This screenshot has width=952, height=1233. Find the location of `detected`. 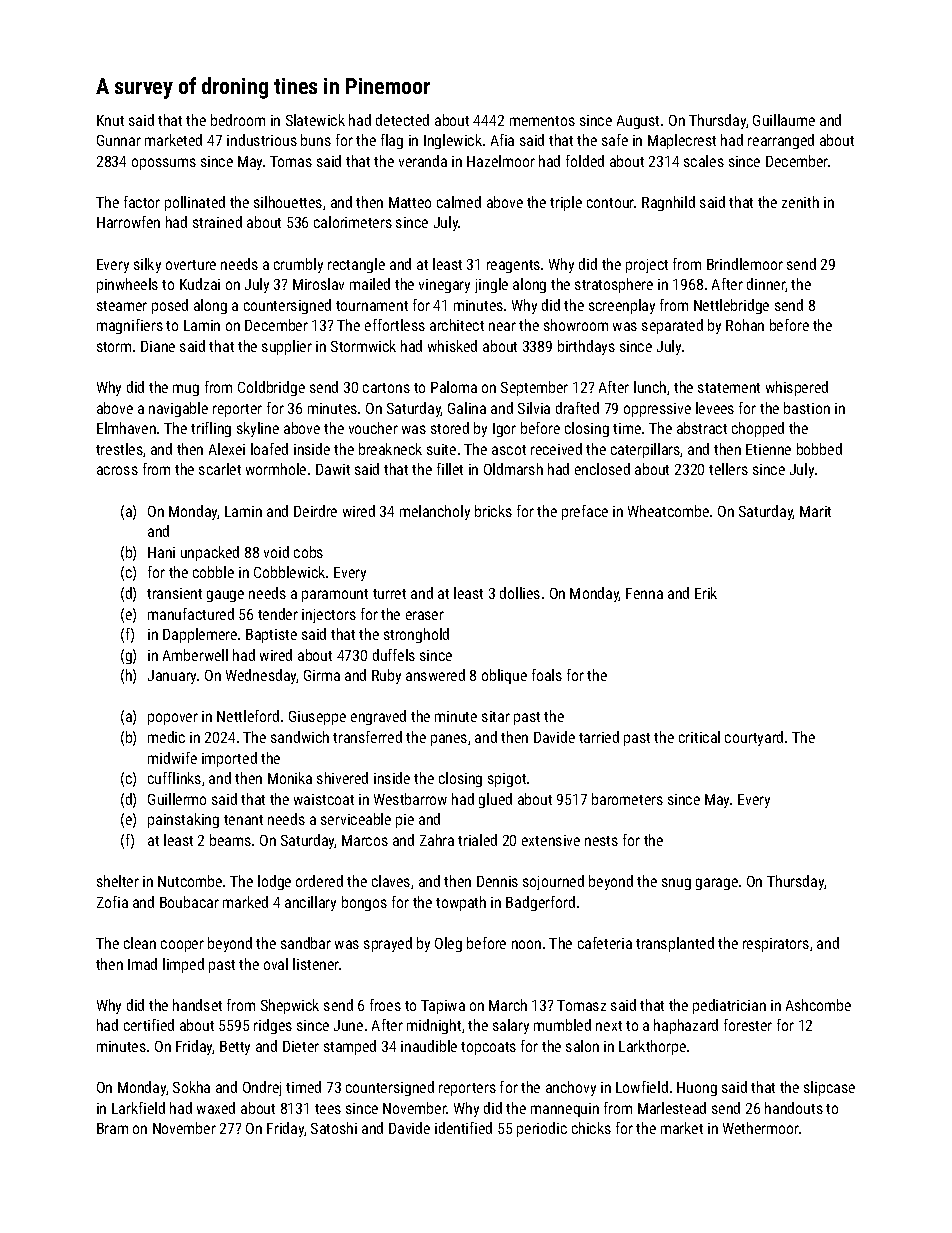

detected is located at coordinates (402, 120).
